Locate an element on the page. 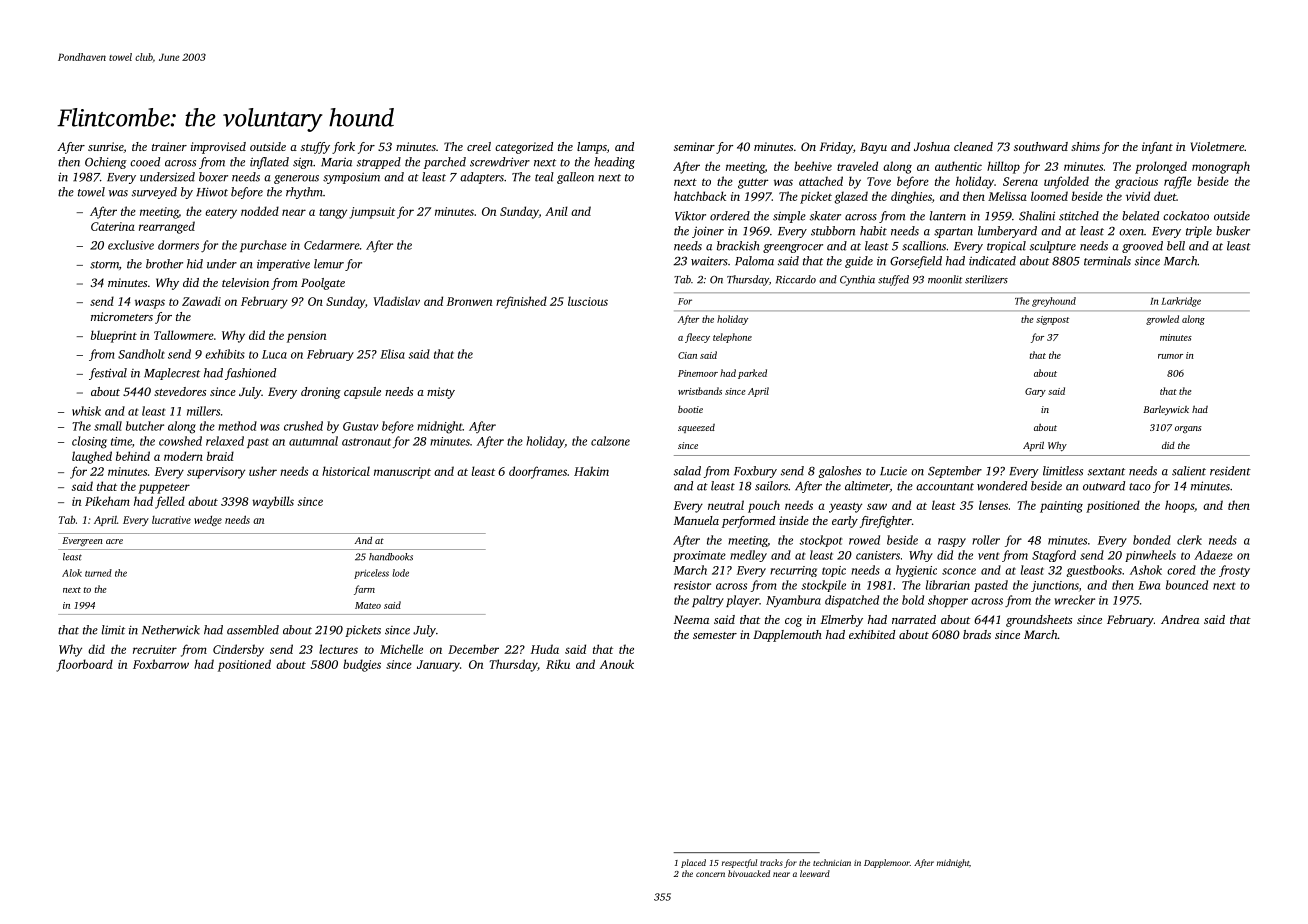 This document has height=924, width=1308. terminals is located at coordinates (1107, 261).
